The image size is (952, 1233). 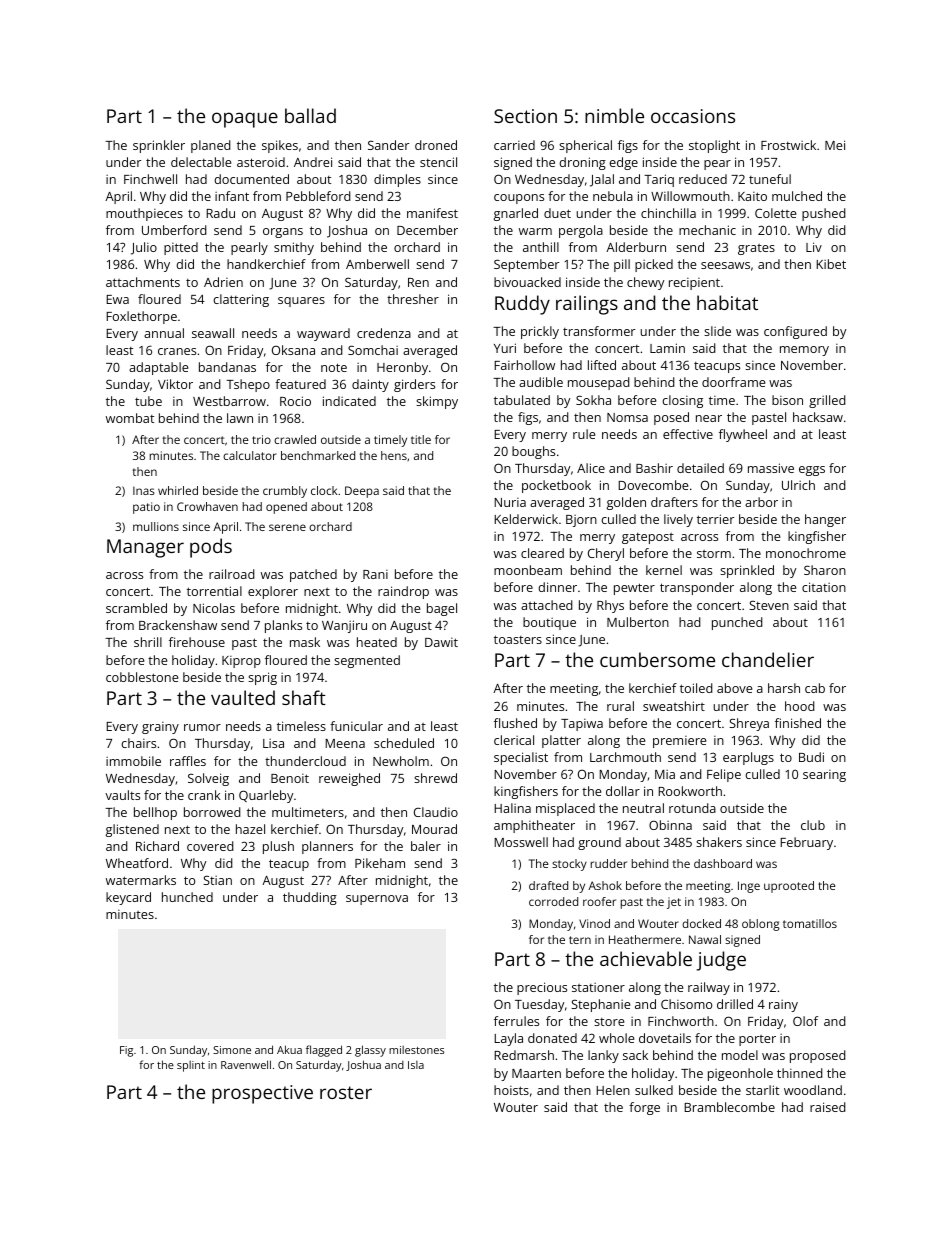 What do you see at coordinates (740, 1055) in the image?
I see `model` at bounding box center [740, 1055].
